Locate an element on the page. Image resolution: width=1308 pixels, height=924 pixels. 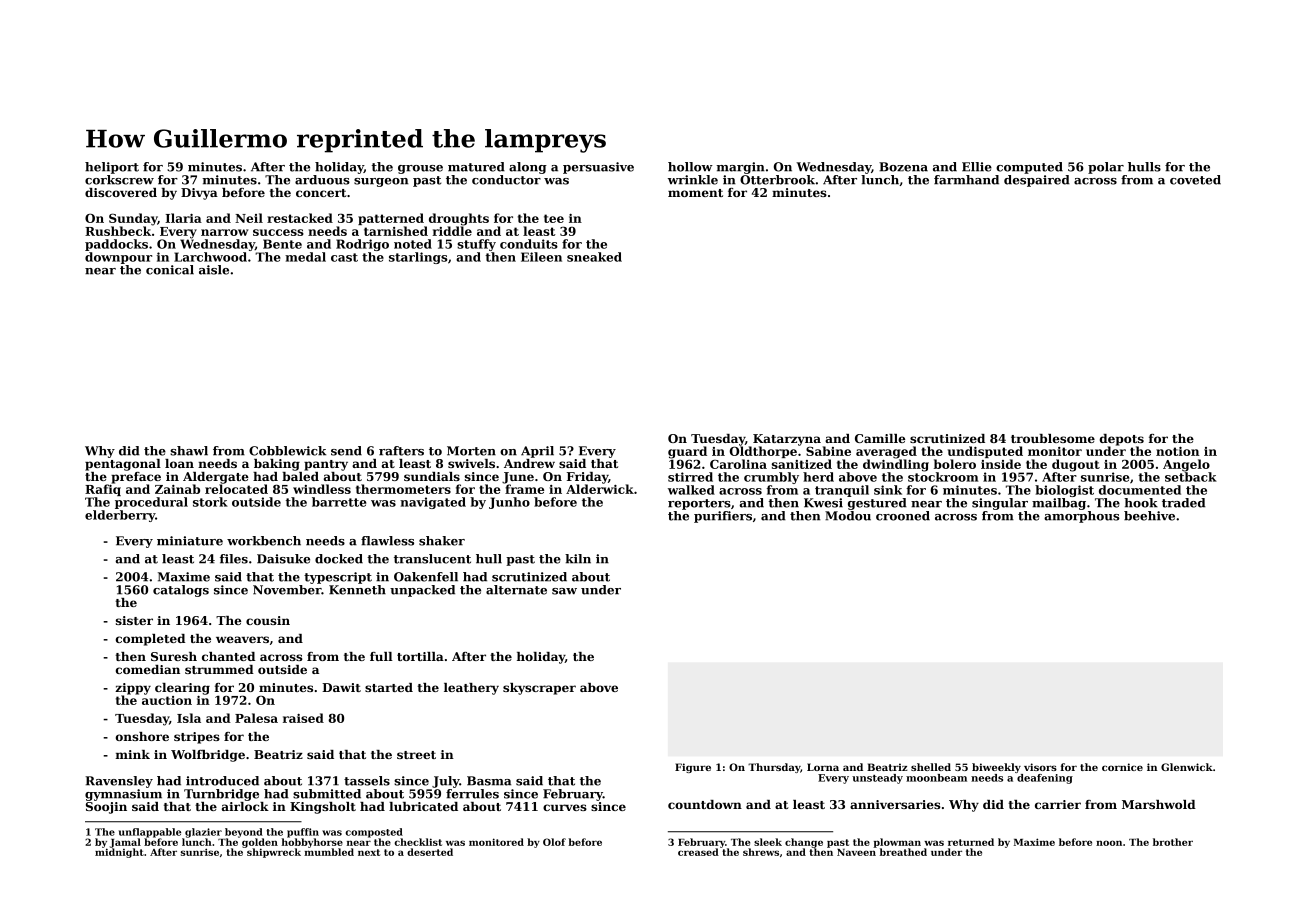
Wolfbridge is located at coordinates (208, 756).
